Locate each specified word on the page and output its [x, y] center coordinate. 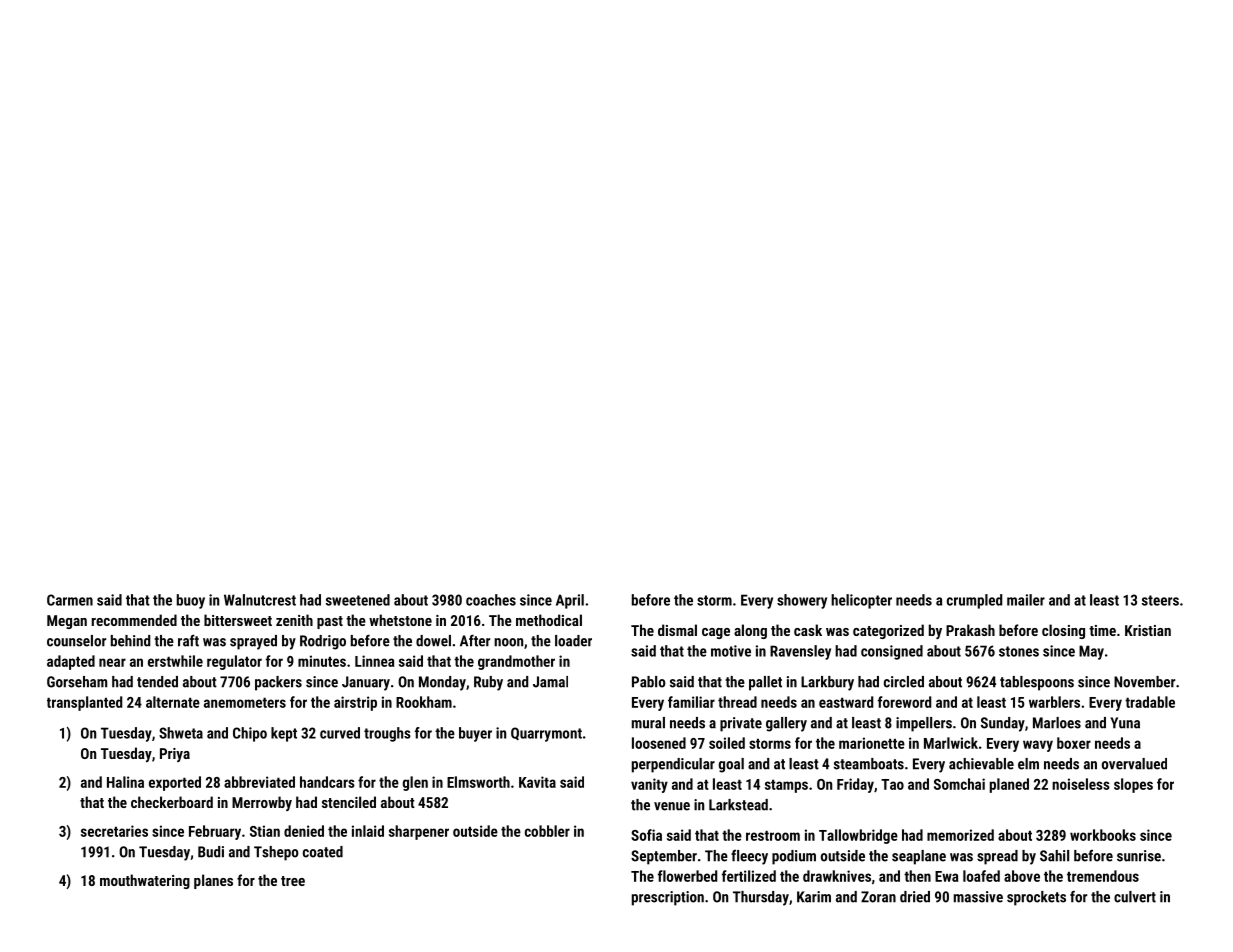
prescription [668, 898]
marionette [872, 743]
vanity [649, 785]
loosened [659, 743]
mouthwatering [145, 881]
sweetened [358, 600]
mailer [1026, 600]
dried [915, 897]
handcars [327, 782]
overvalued [1134, 764]
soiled [727, 743]
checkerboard [172, 802]
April [570, 601]
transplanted [84, 703]
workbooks [1103, 835]
